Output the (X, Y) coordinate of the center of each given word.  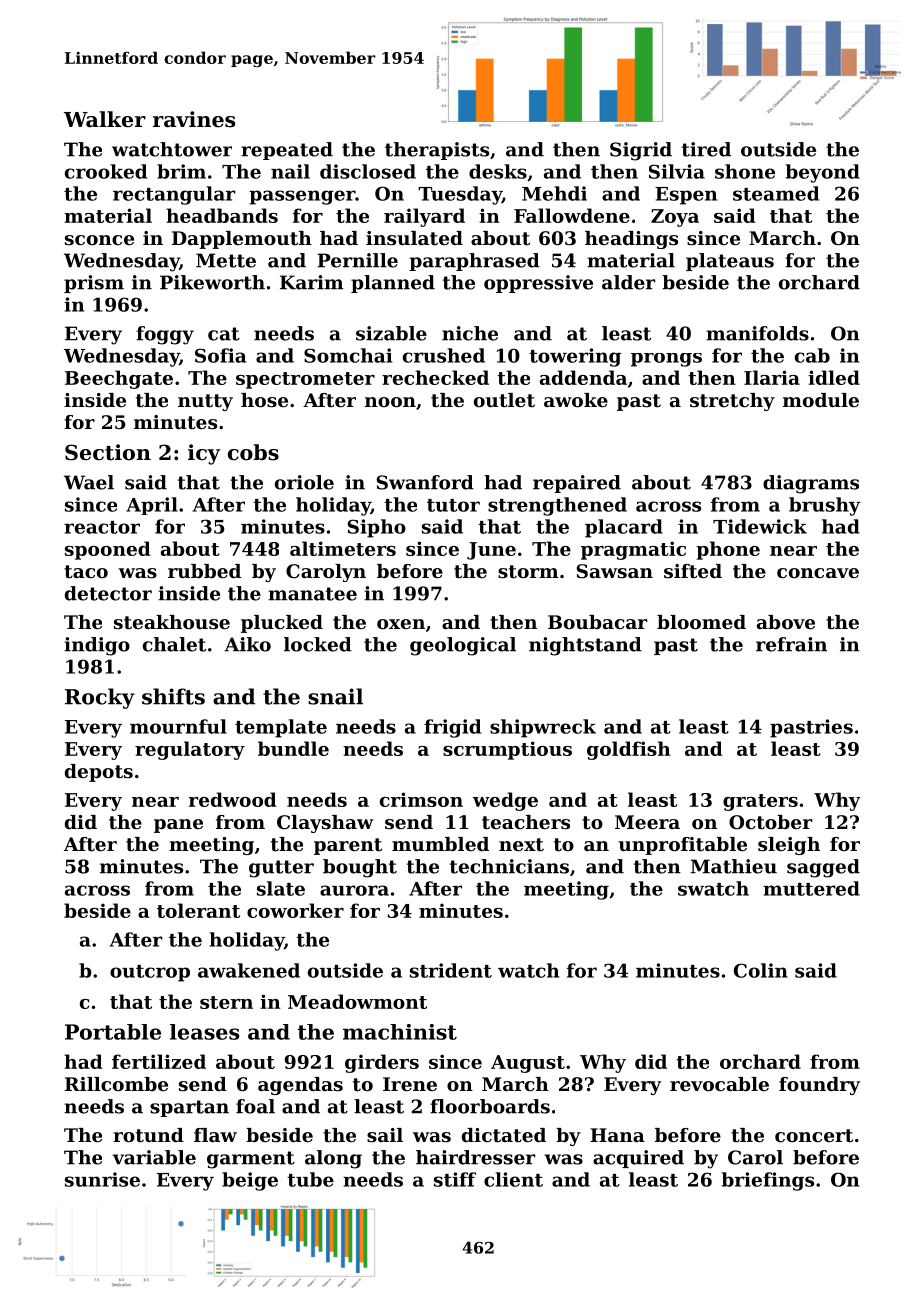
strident (451, 970)
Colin (761, 970)
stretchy (732, 402)
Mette (226, 260)
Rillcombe (116, 1084)
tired (706, 149)
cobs (253, 452)
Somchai (348, 355)
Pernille (357, 260)
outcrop (150, 973)
